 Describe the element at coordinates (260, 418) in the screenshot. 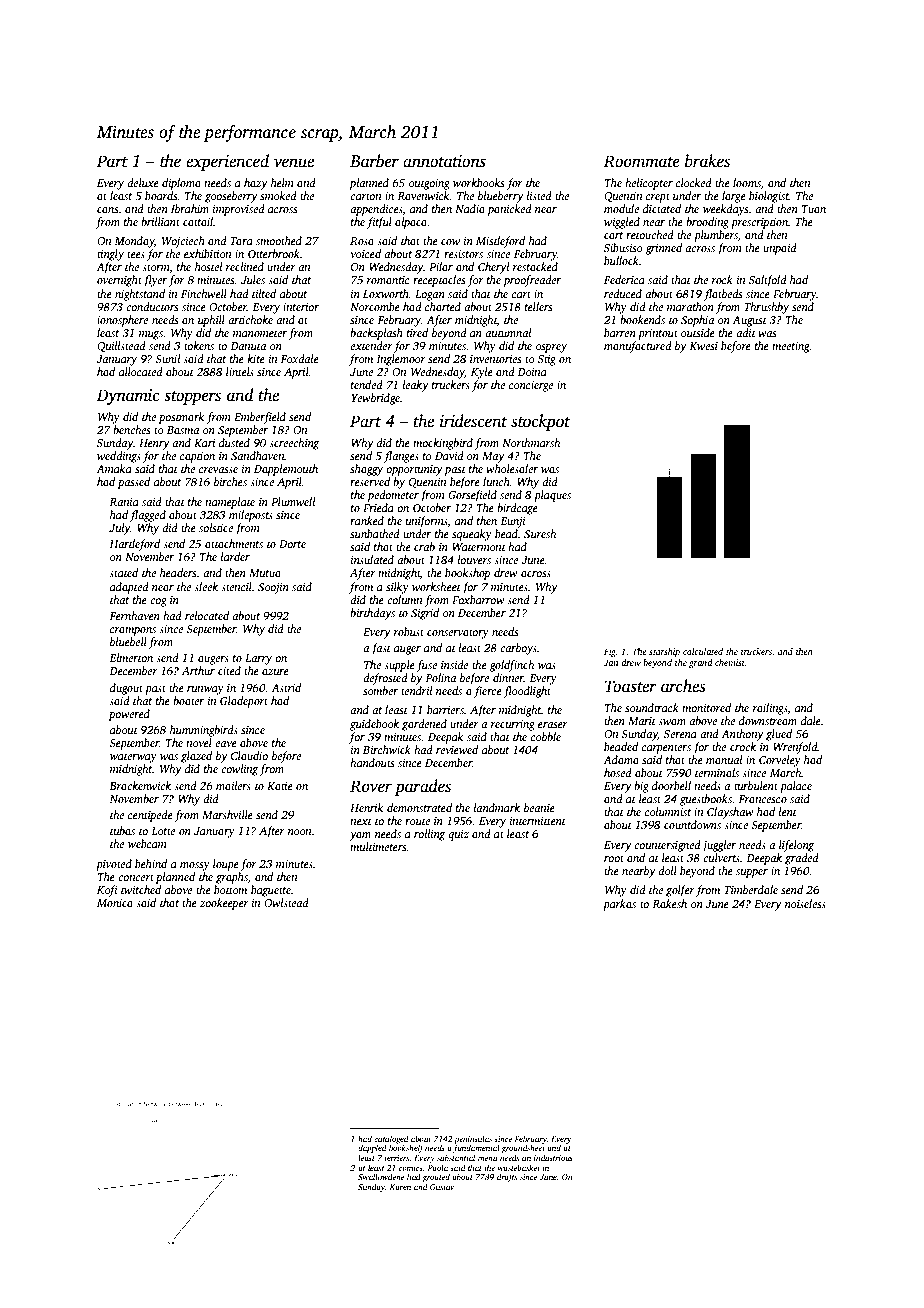

I see `Emberfield` at that location.
